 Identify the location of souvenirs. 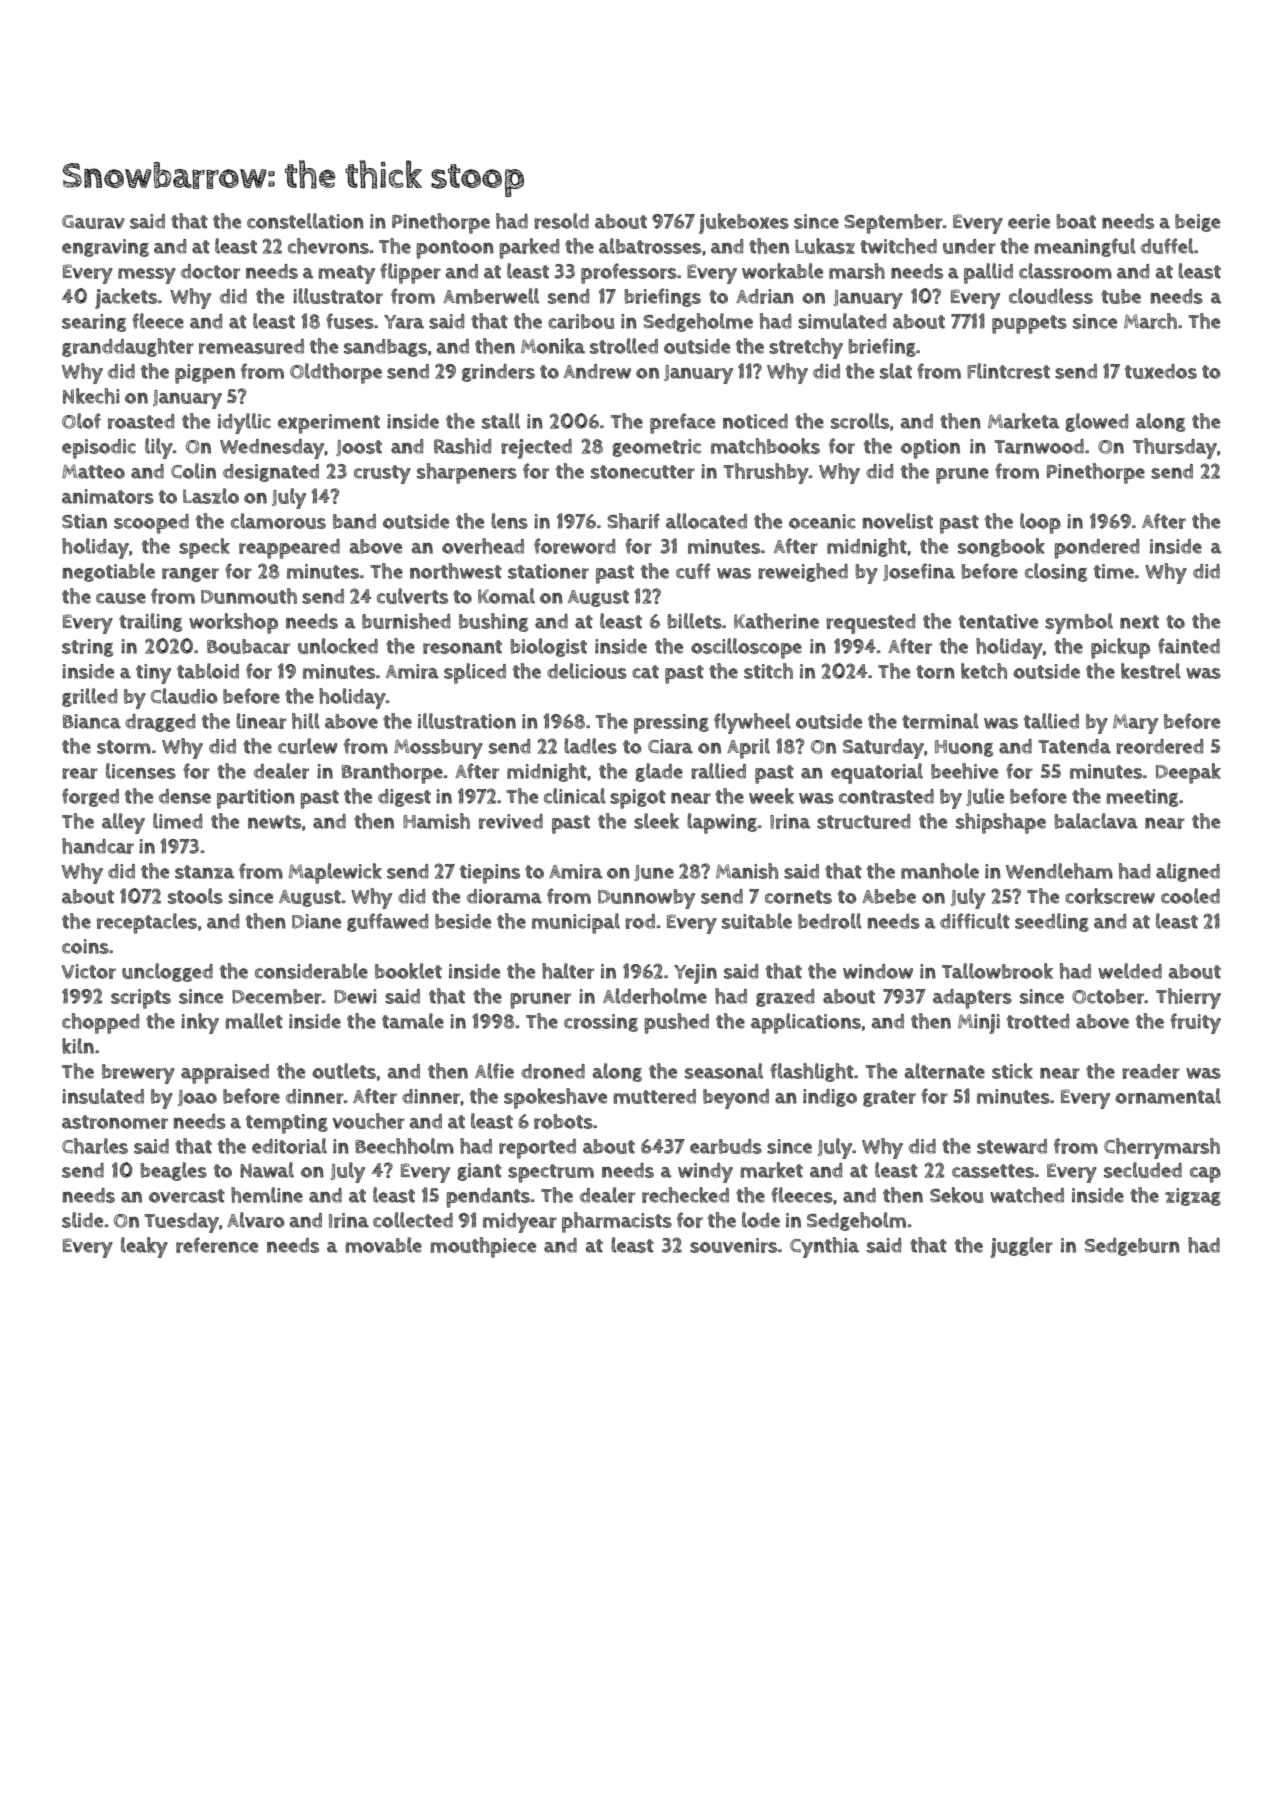
(733, 1245).
